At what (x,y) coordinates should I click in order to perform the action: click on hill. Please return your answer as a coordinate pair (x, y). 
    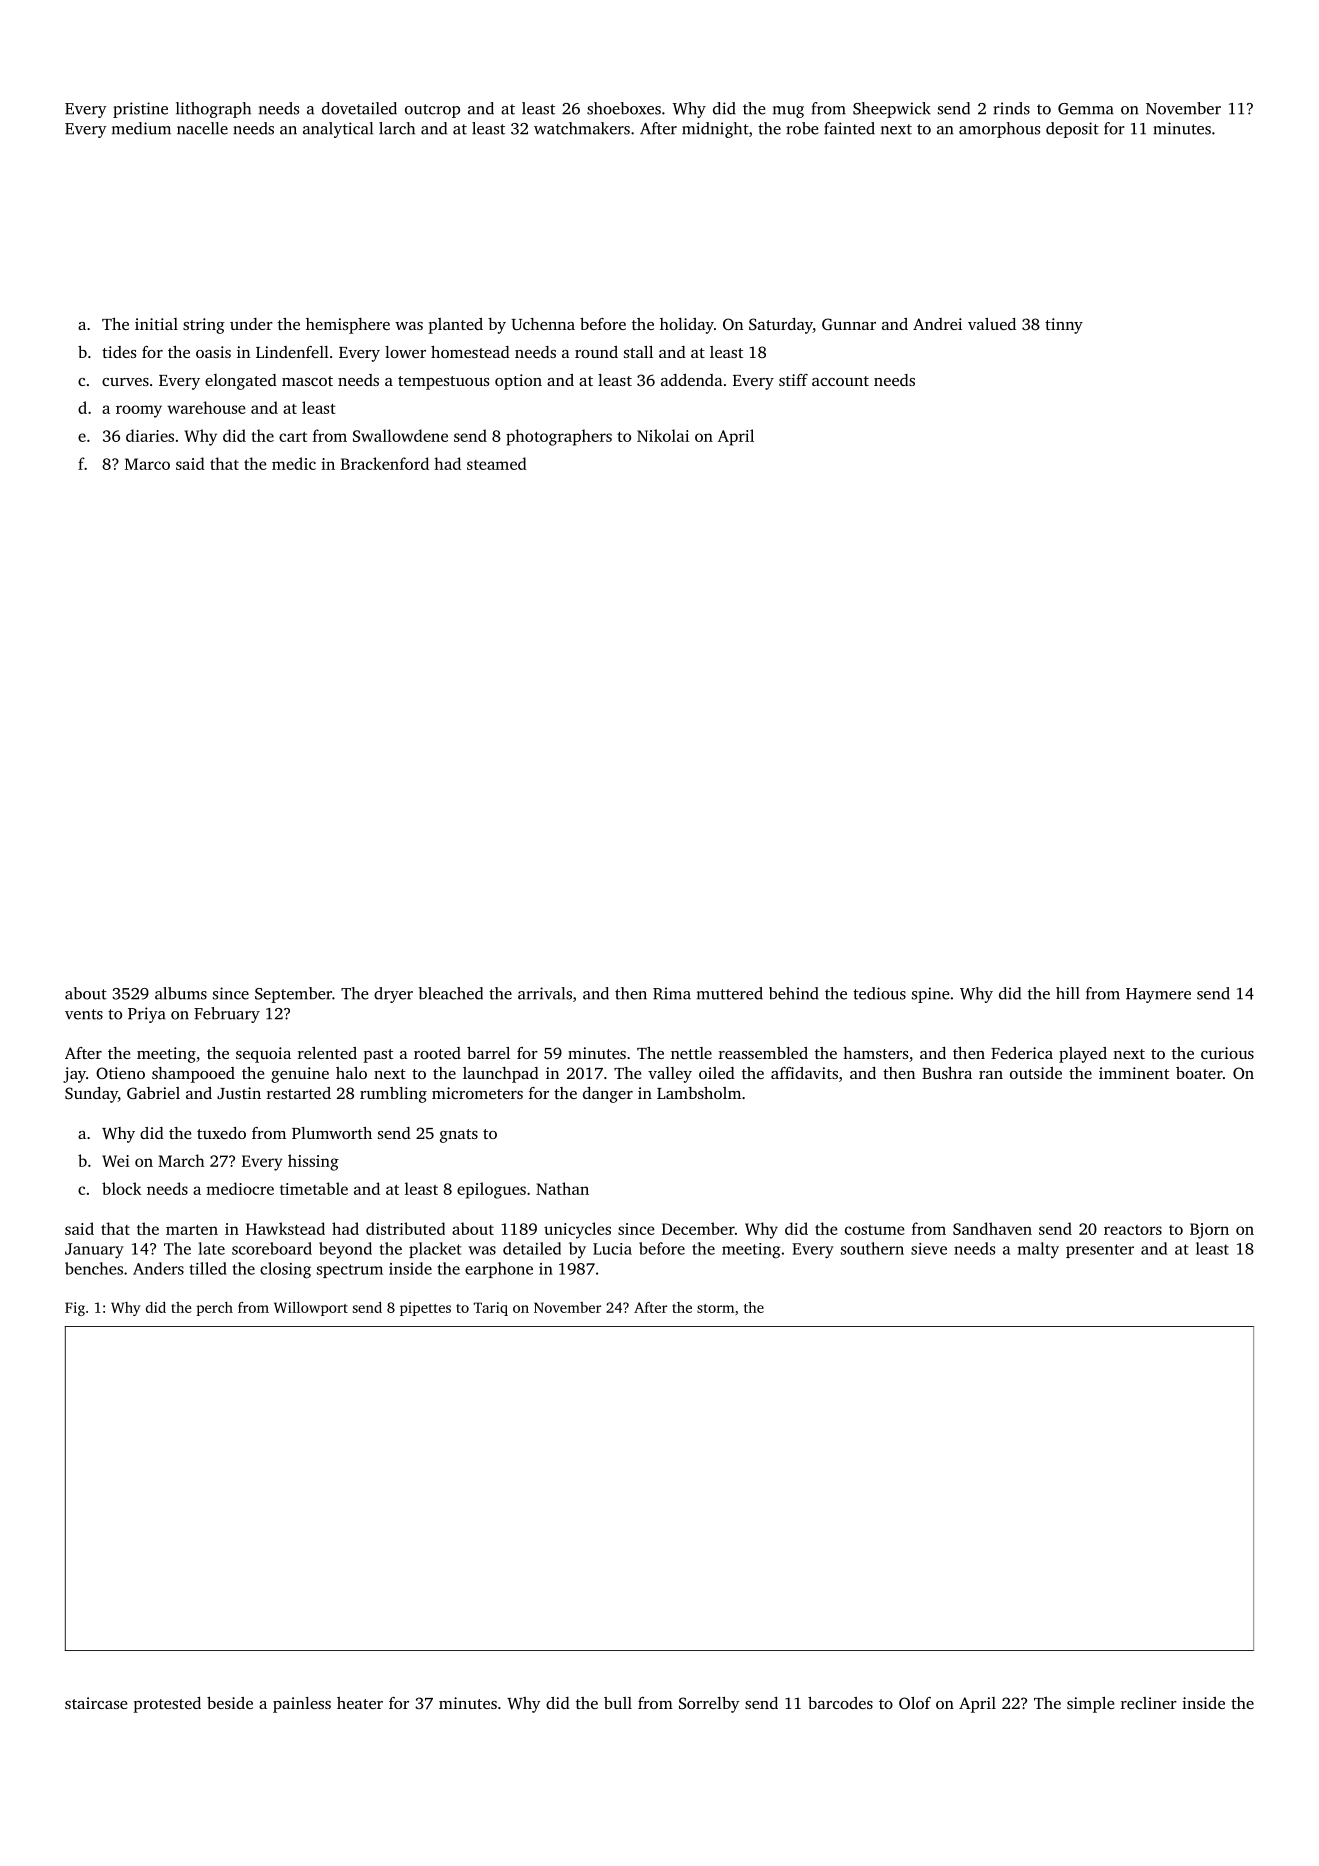
    Looking at the image, I should click on (1068, 993).
